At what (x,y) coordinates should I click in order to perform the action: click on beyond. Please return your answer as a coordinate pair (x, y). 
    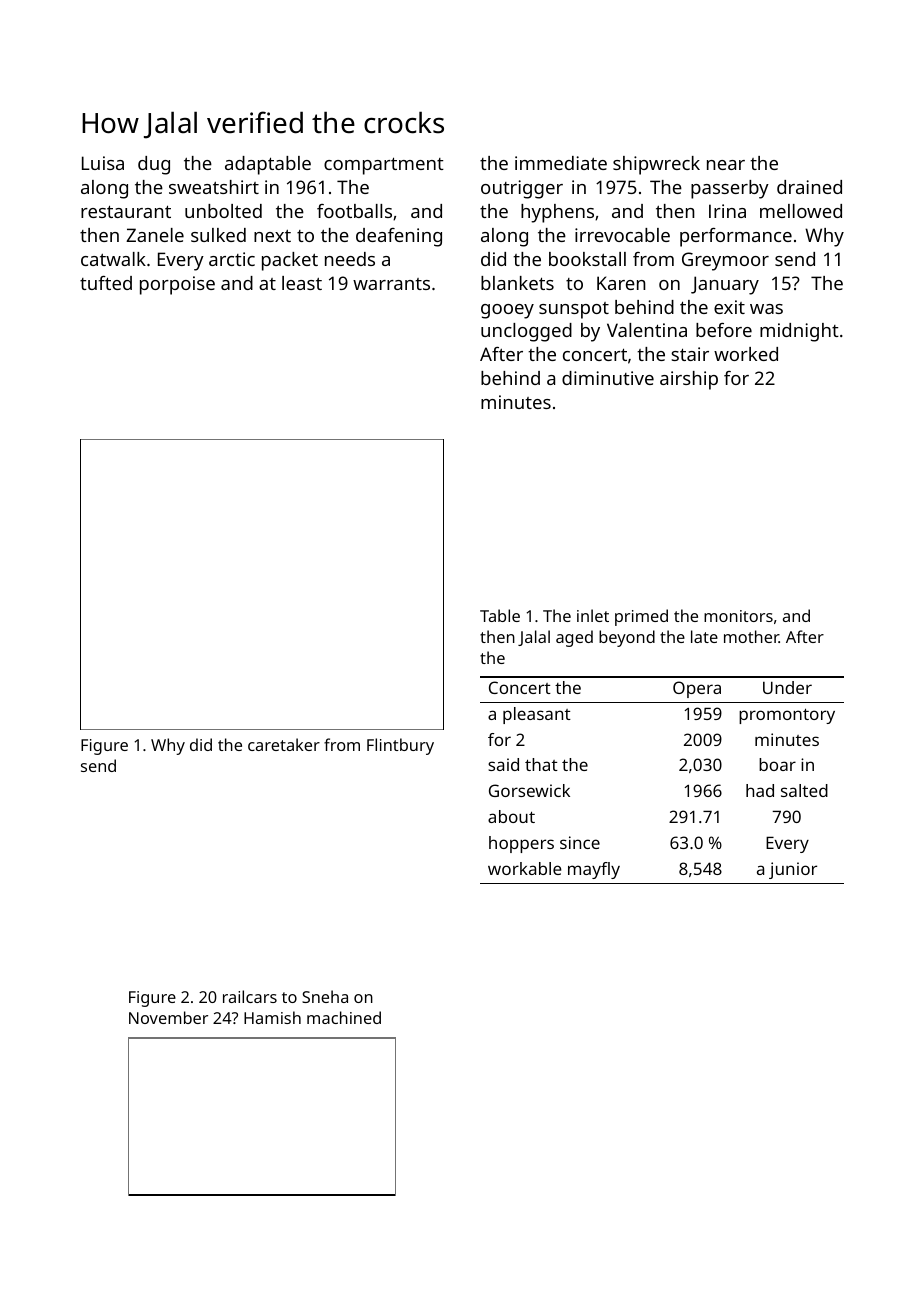
    Looking at the image, I should click on (627, 638).
